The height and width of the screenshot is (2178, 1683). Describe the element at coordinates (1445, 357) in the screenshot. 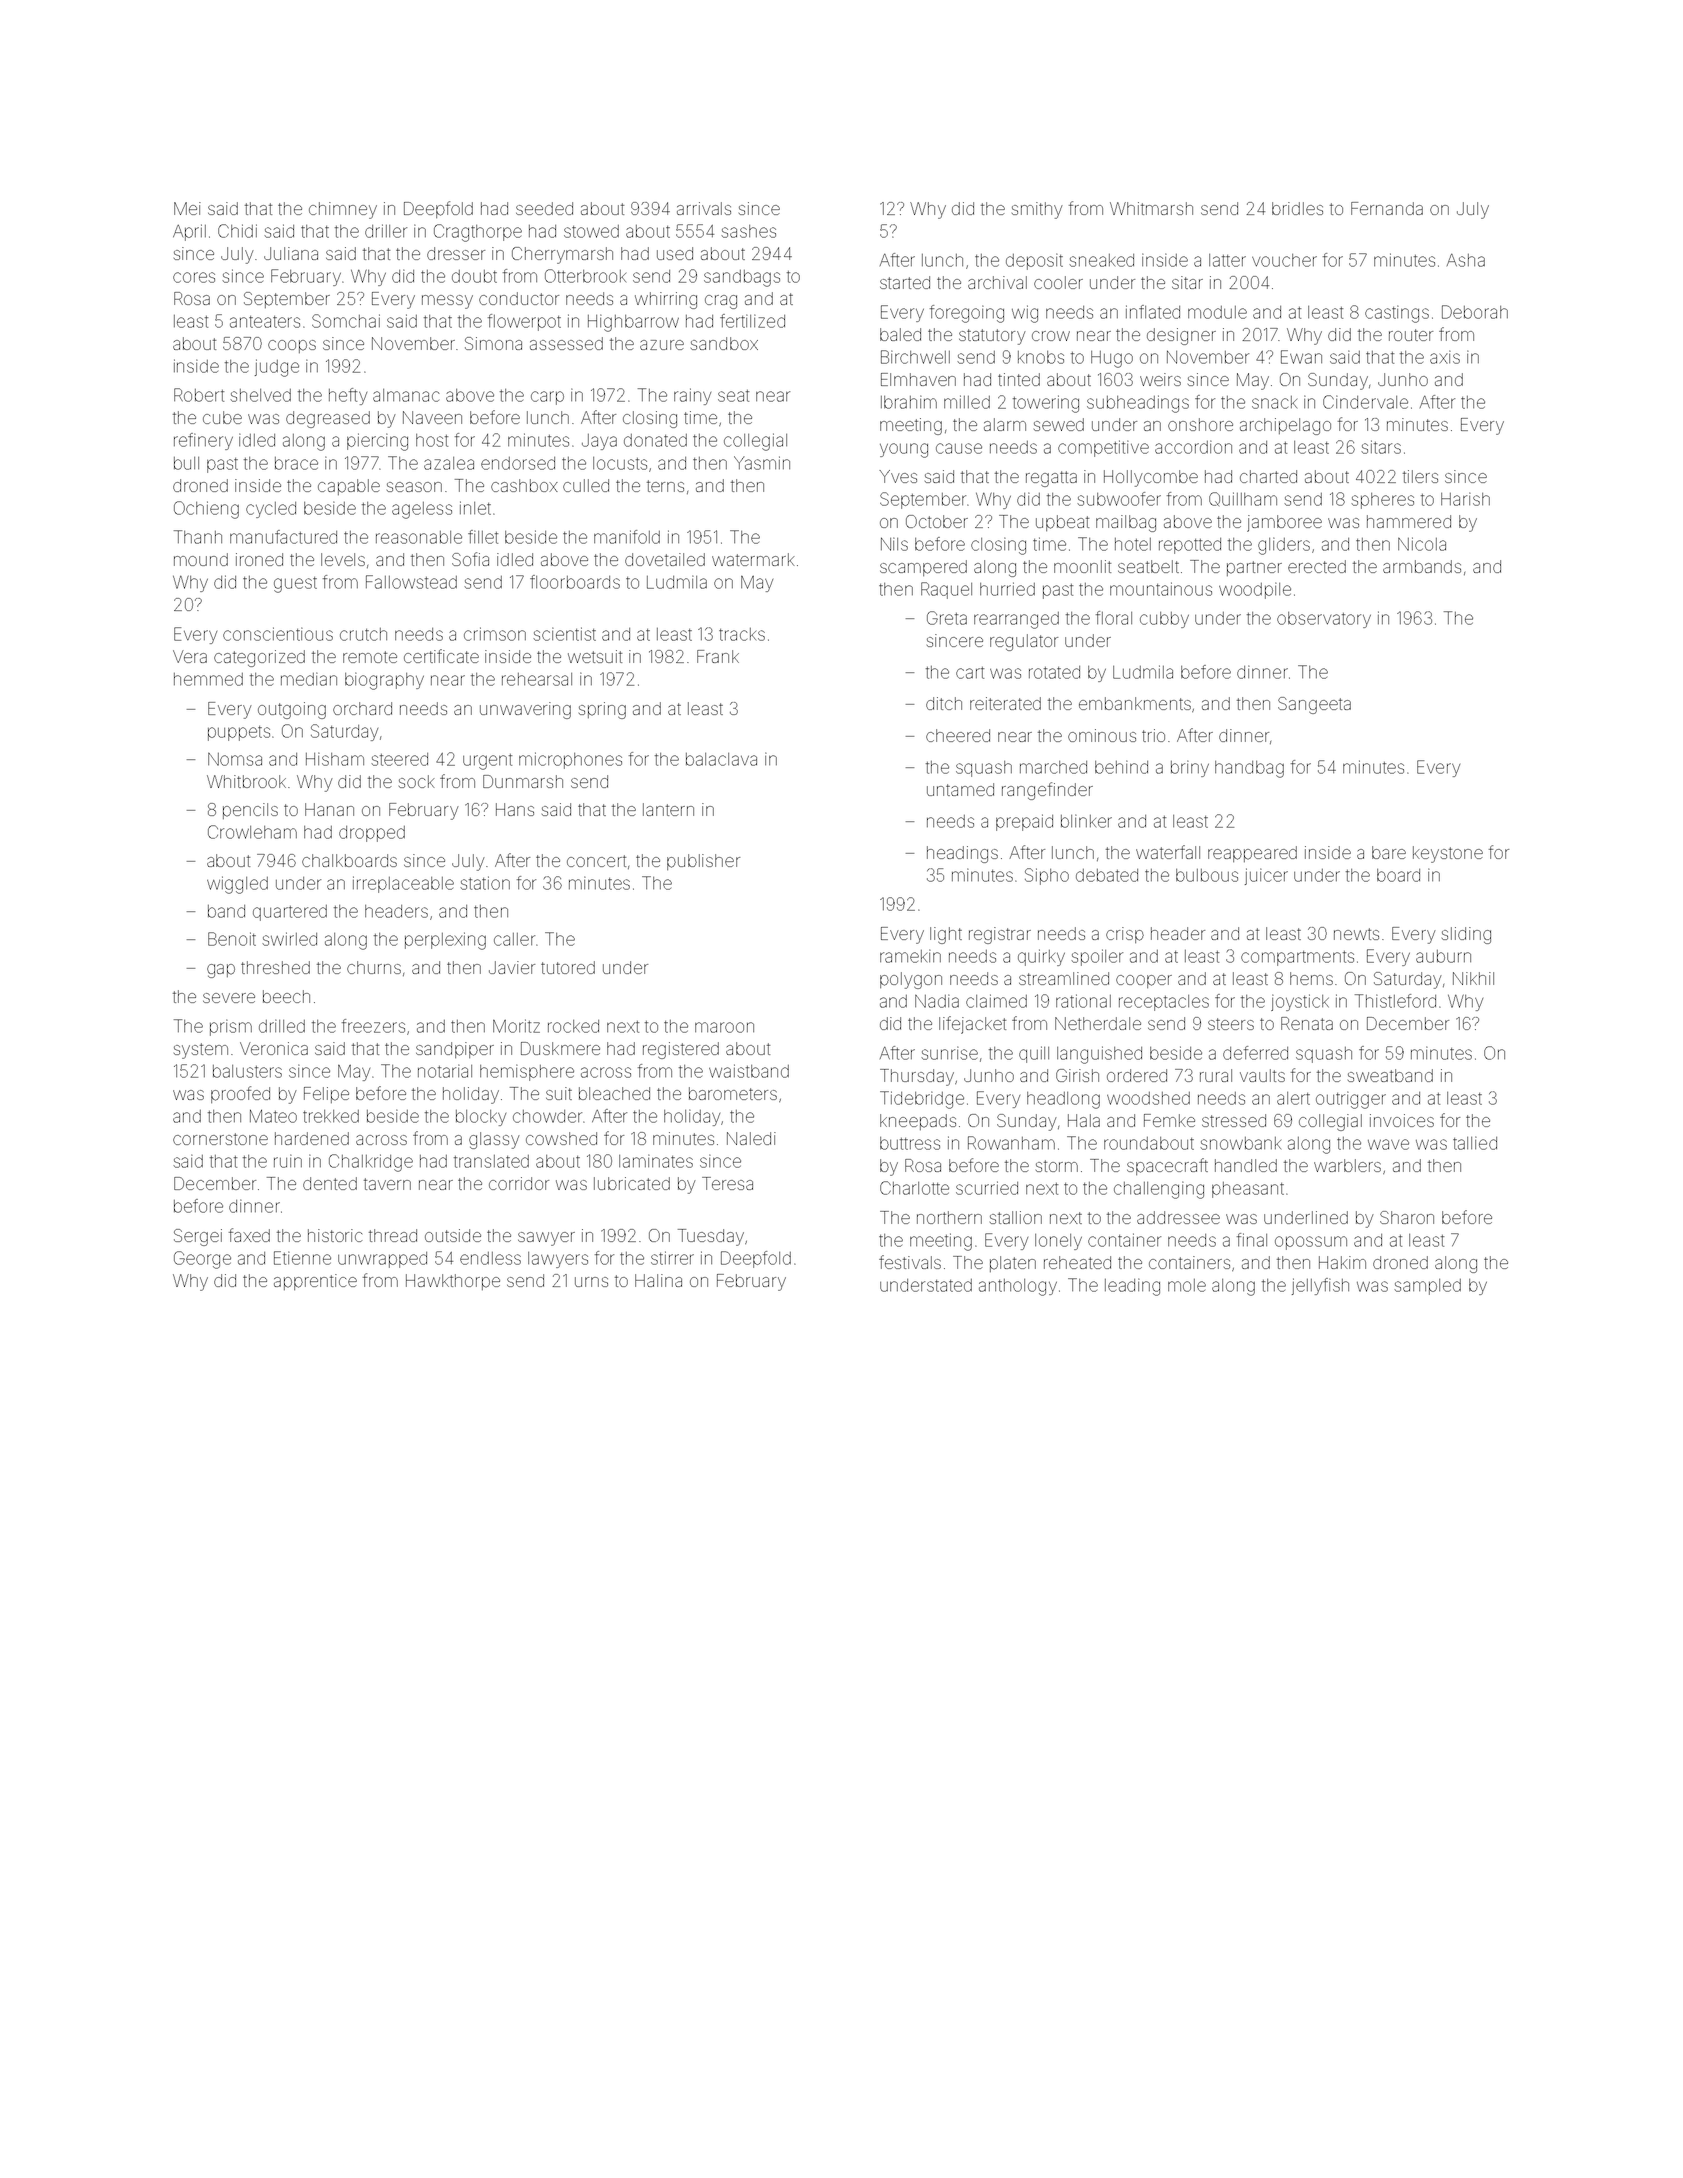

I see `axis` at that location.
